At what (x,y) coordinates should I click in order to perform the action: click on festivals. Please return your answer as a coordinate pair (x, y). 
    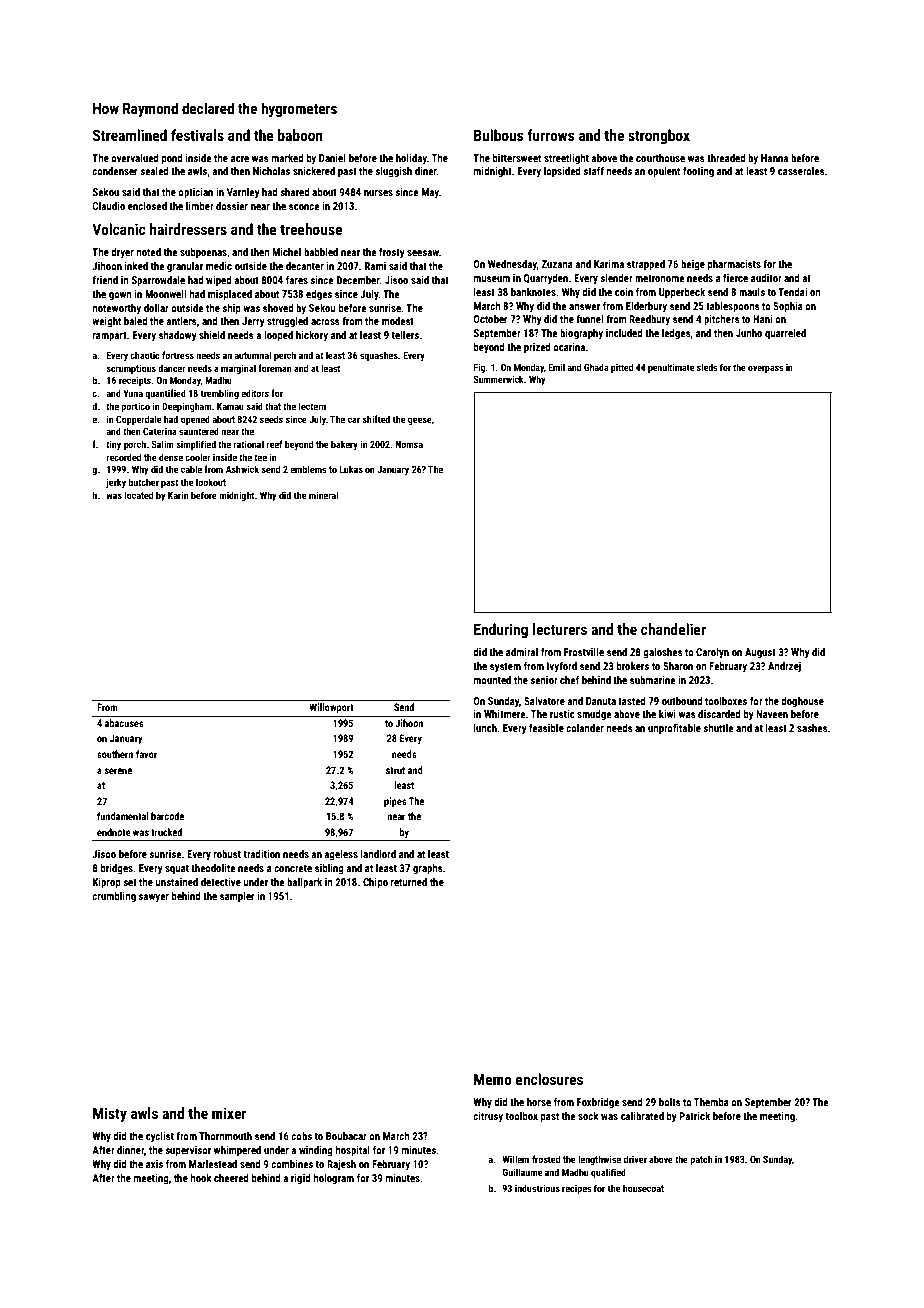
    Looking at the image, I should click on (197, 135).
